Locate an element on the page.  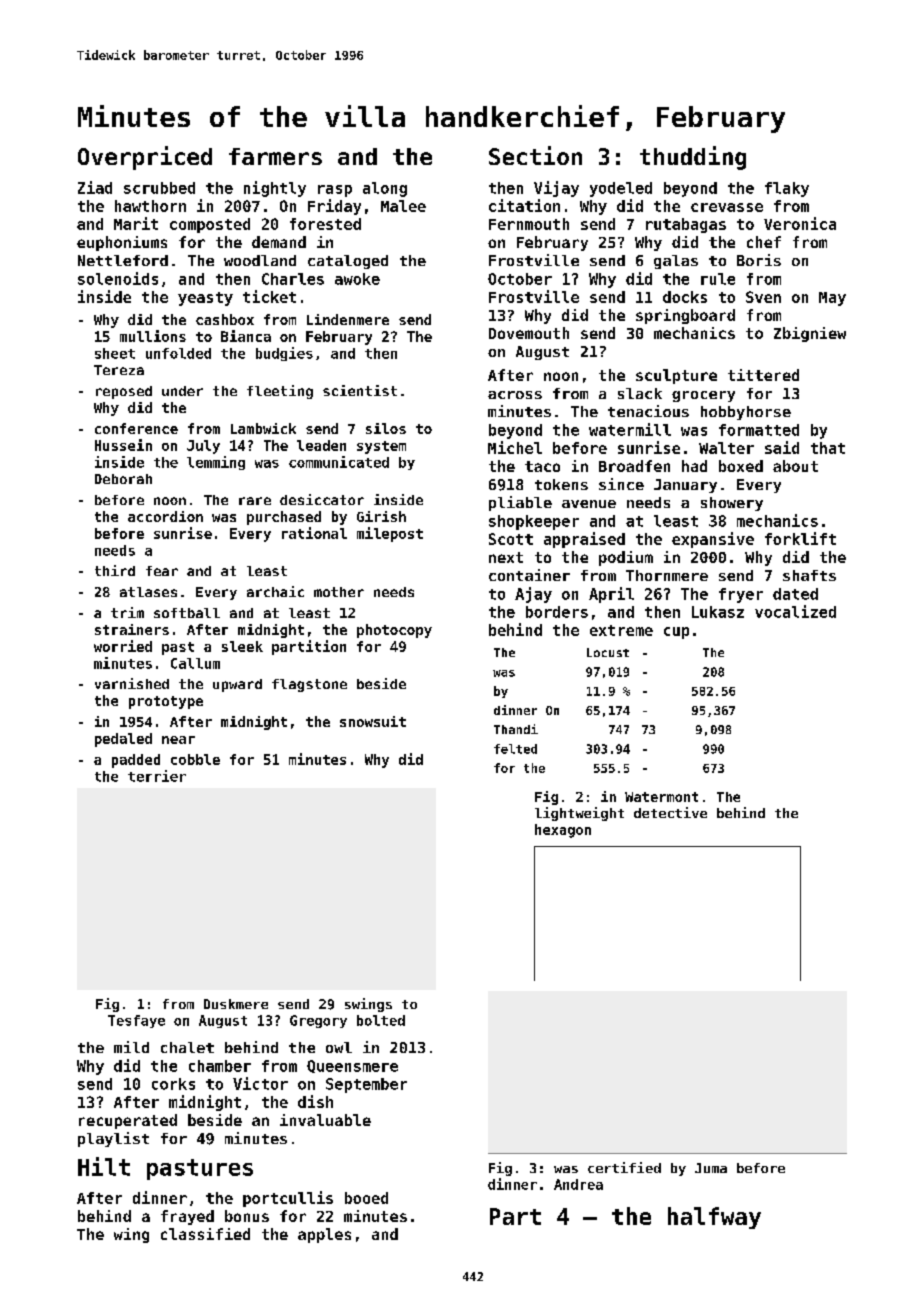
terrier is located at coordinates (157, 776).
